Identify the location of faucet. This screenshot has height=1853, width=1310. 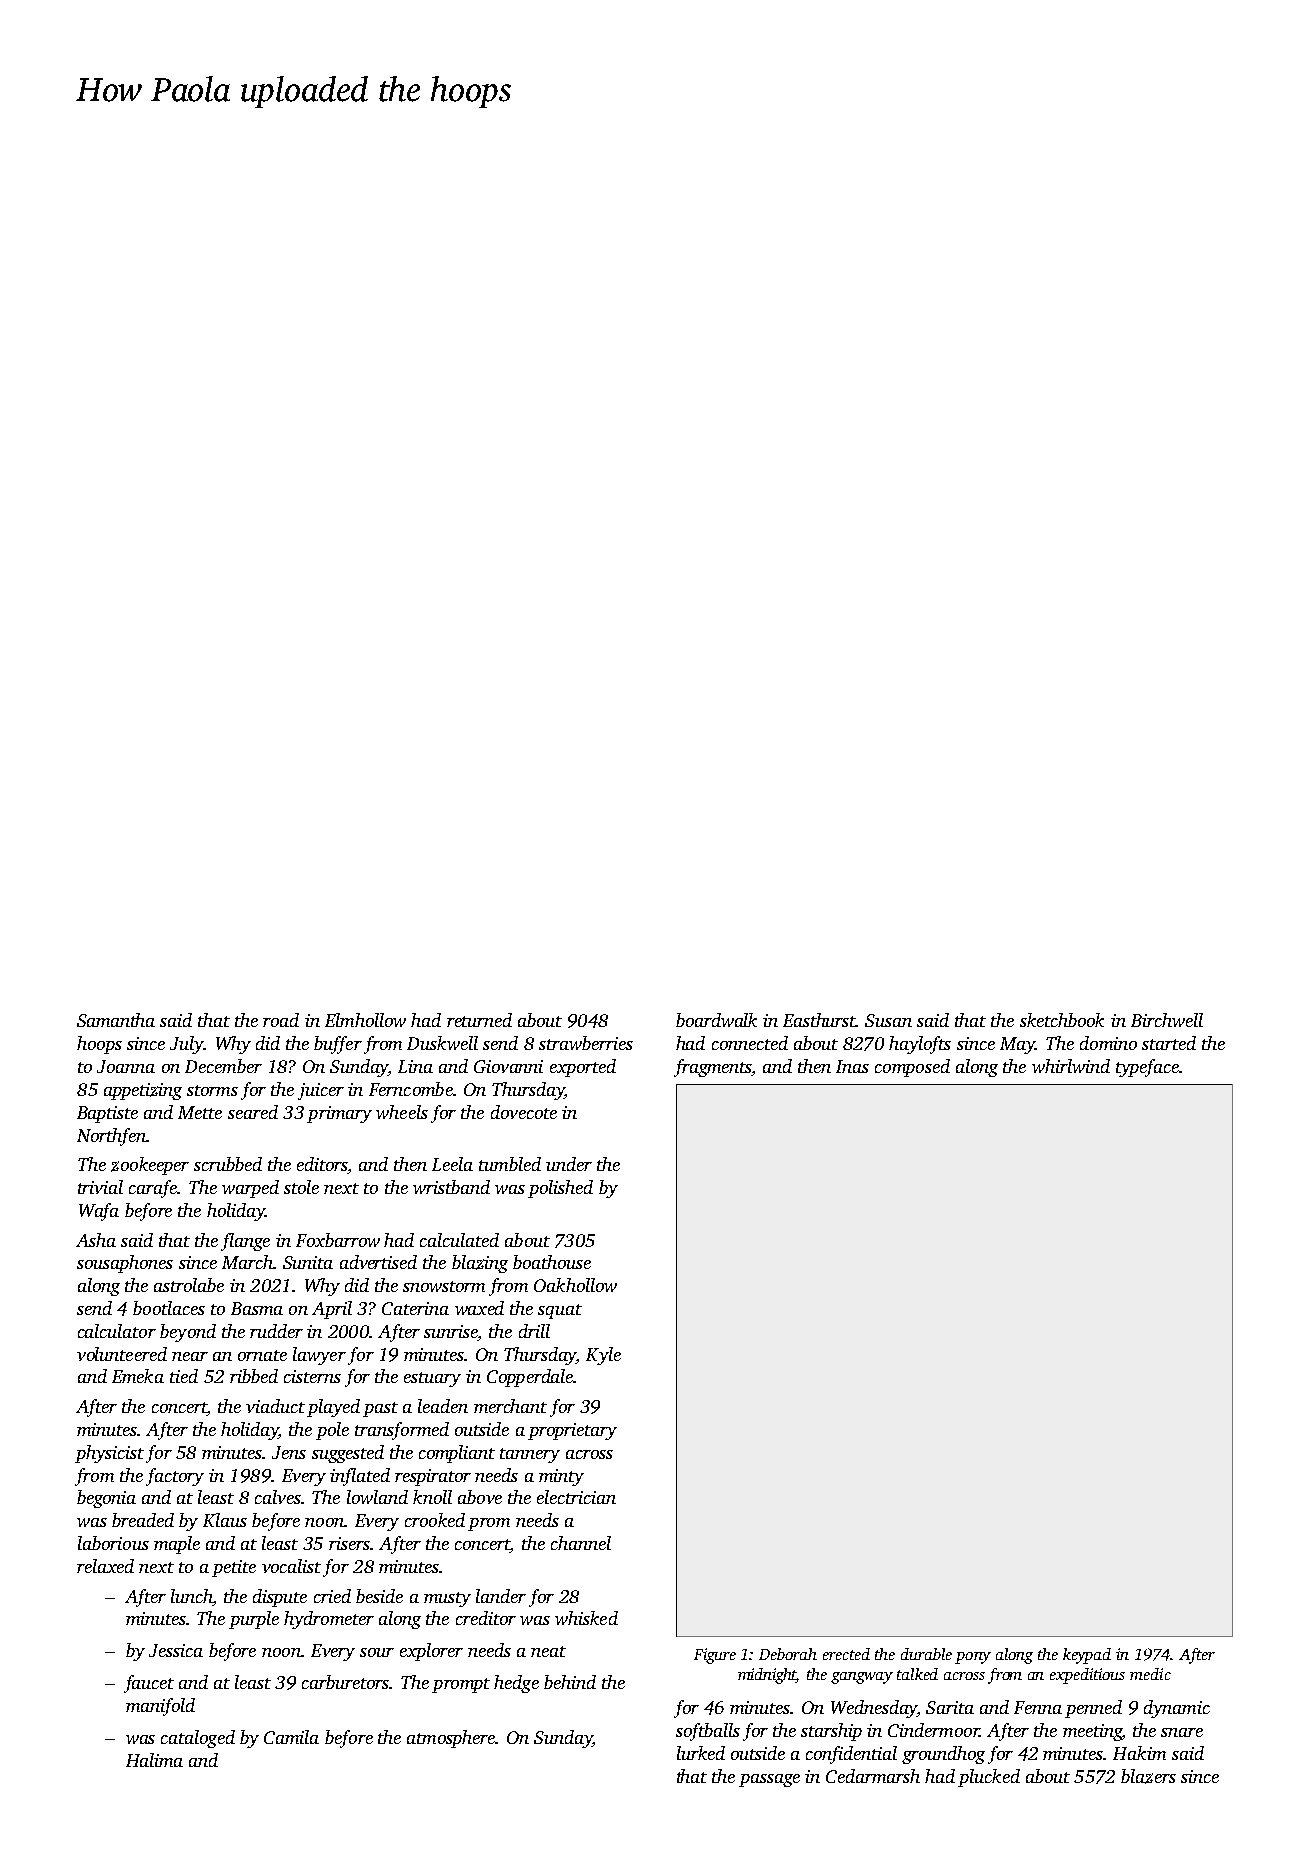
(149, 1684).
